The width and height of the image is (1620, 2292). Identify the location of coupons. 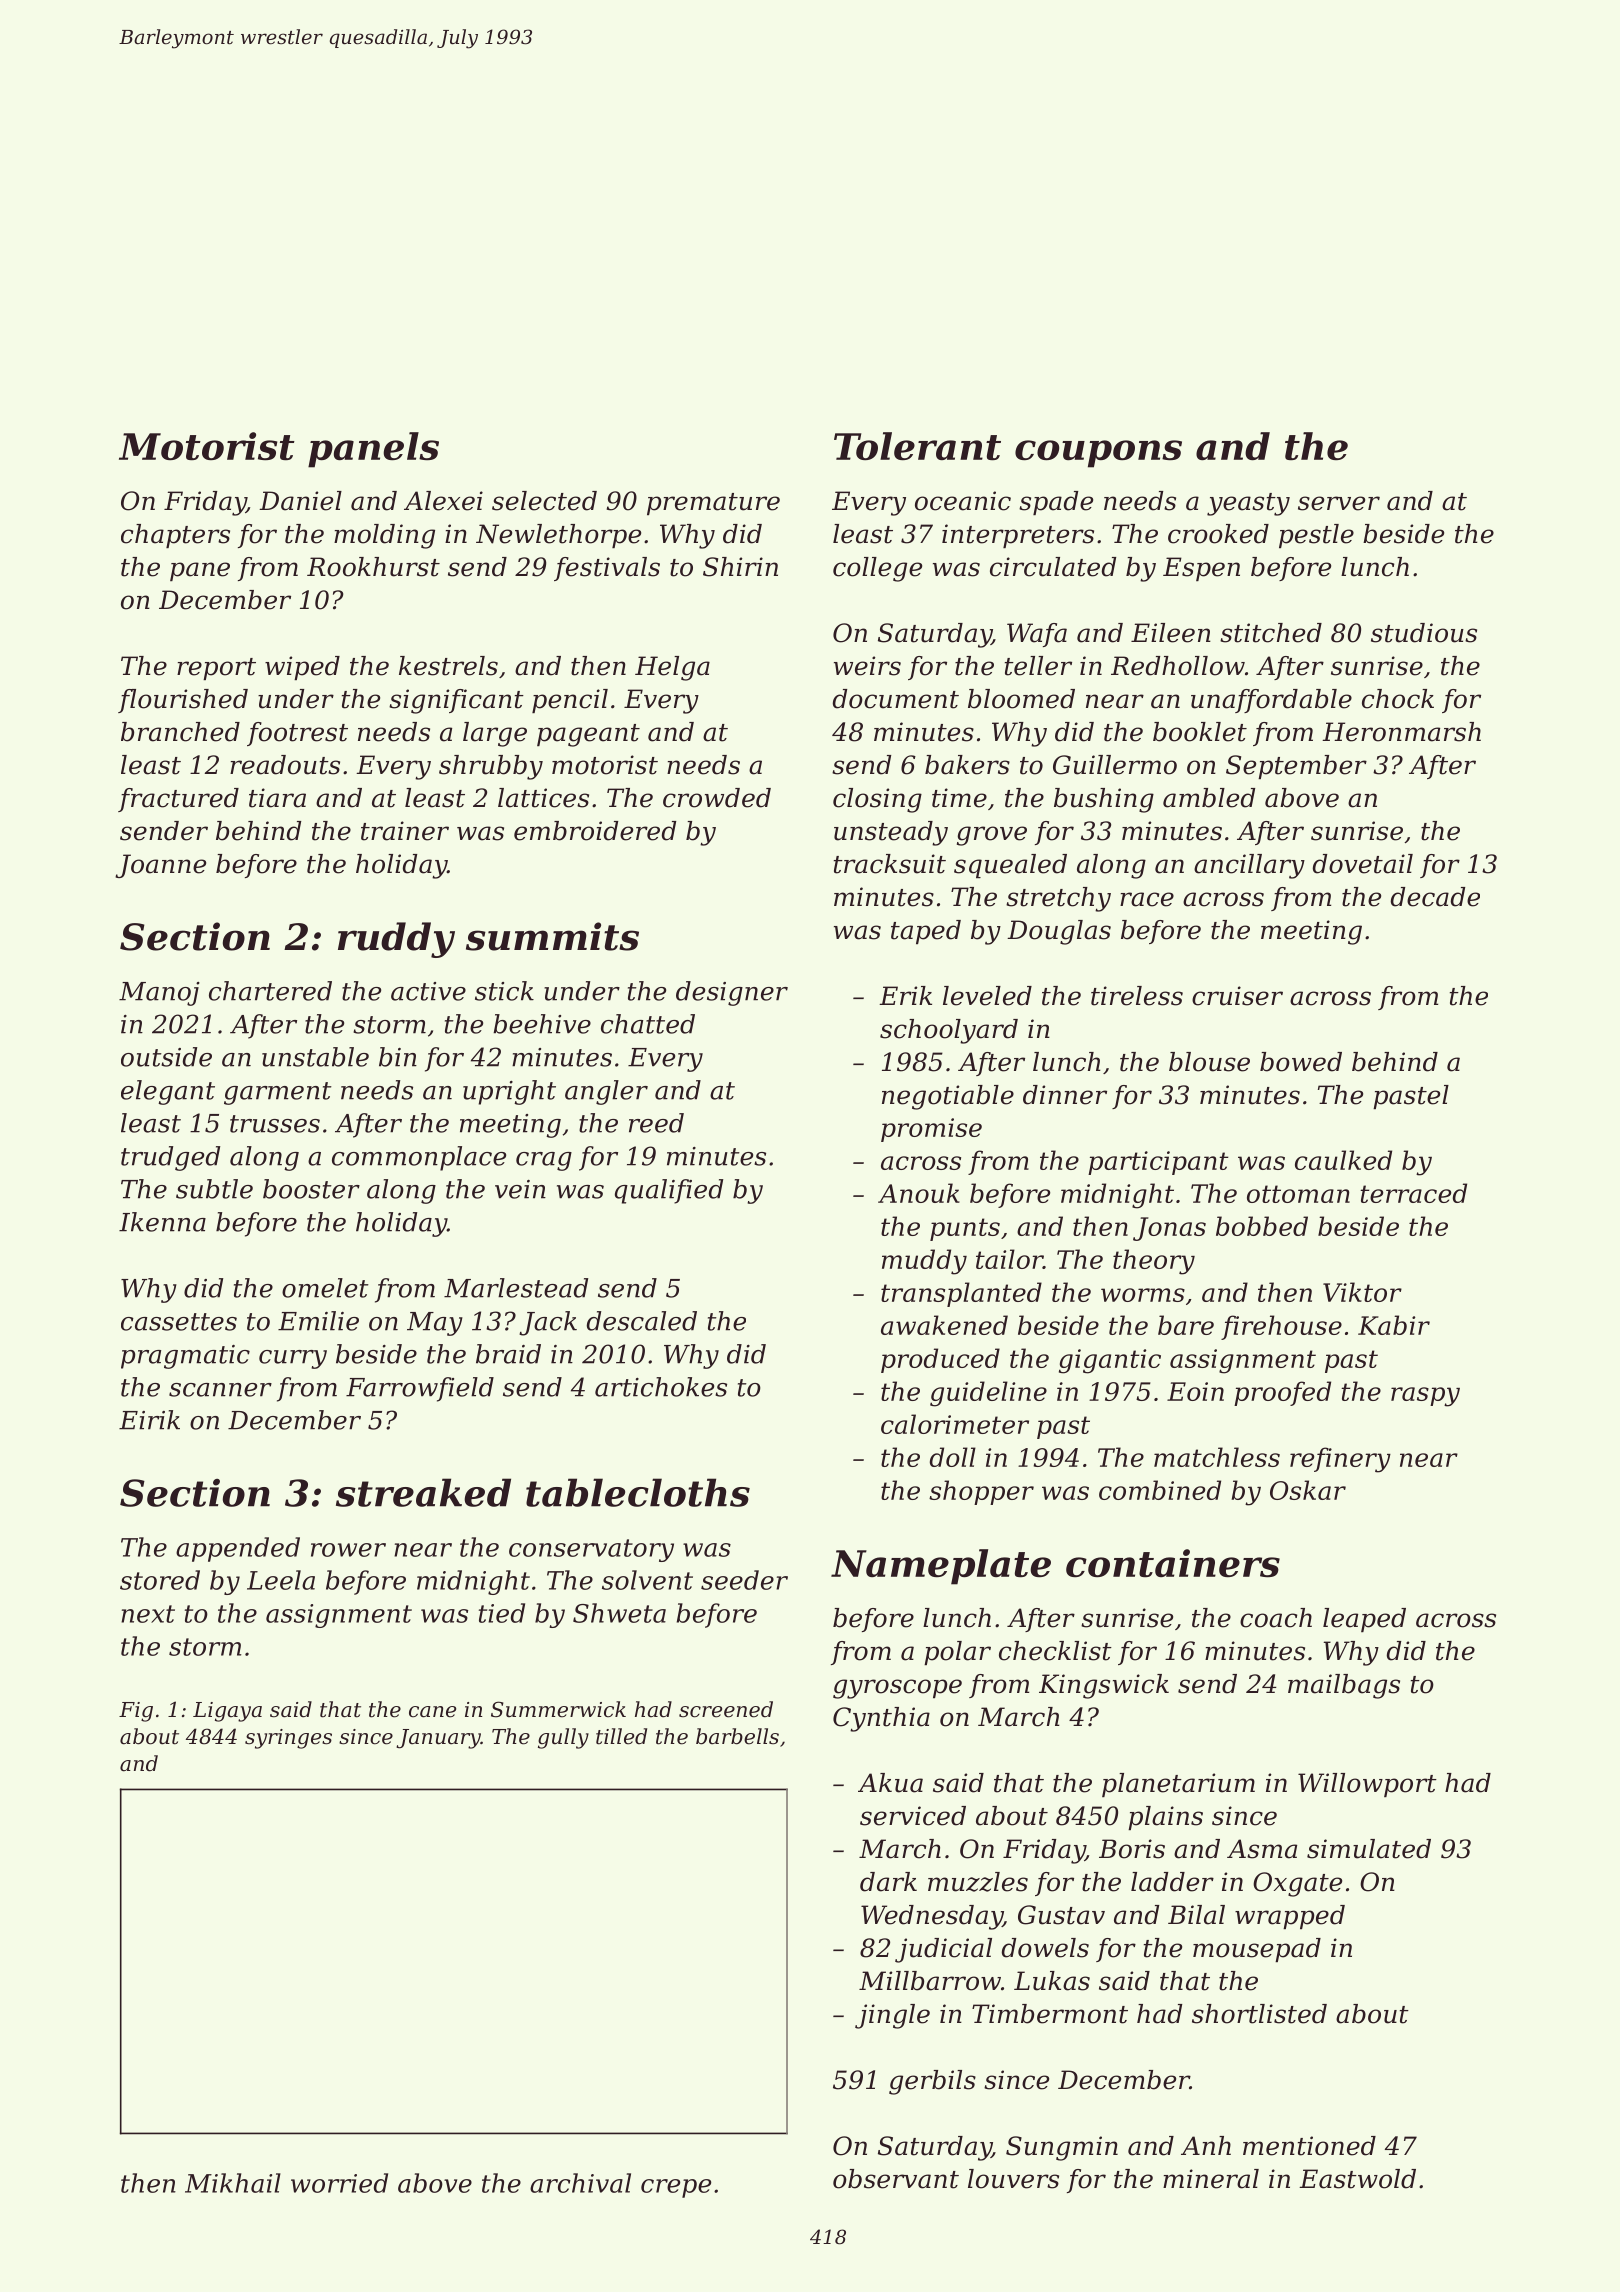
(1098, 454).
